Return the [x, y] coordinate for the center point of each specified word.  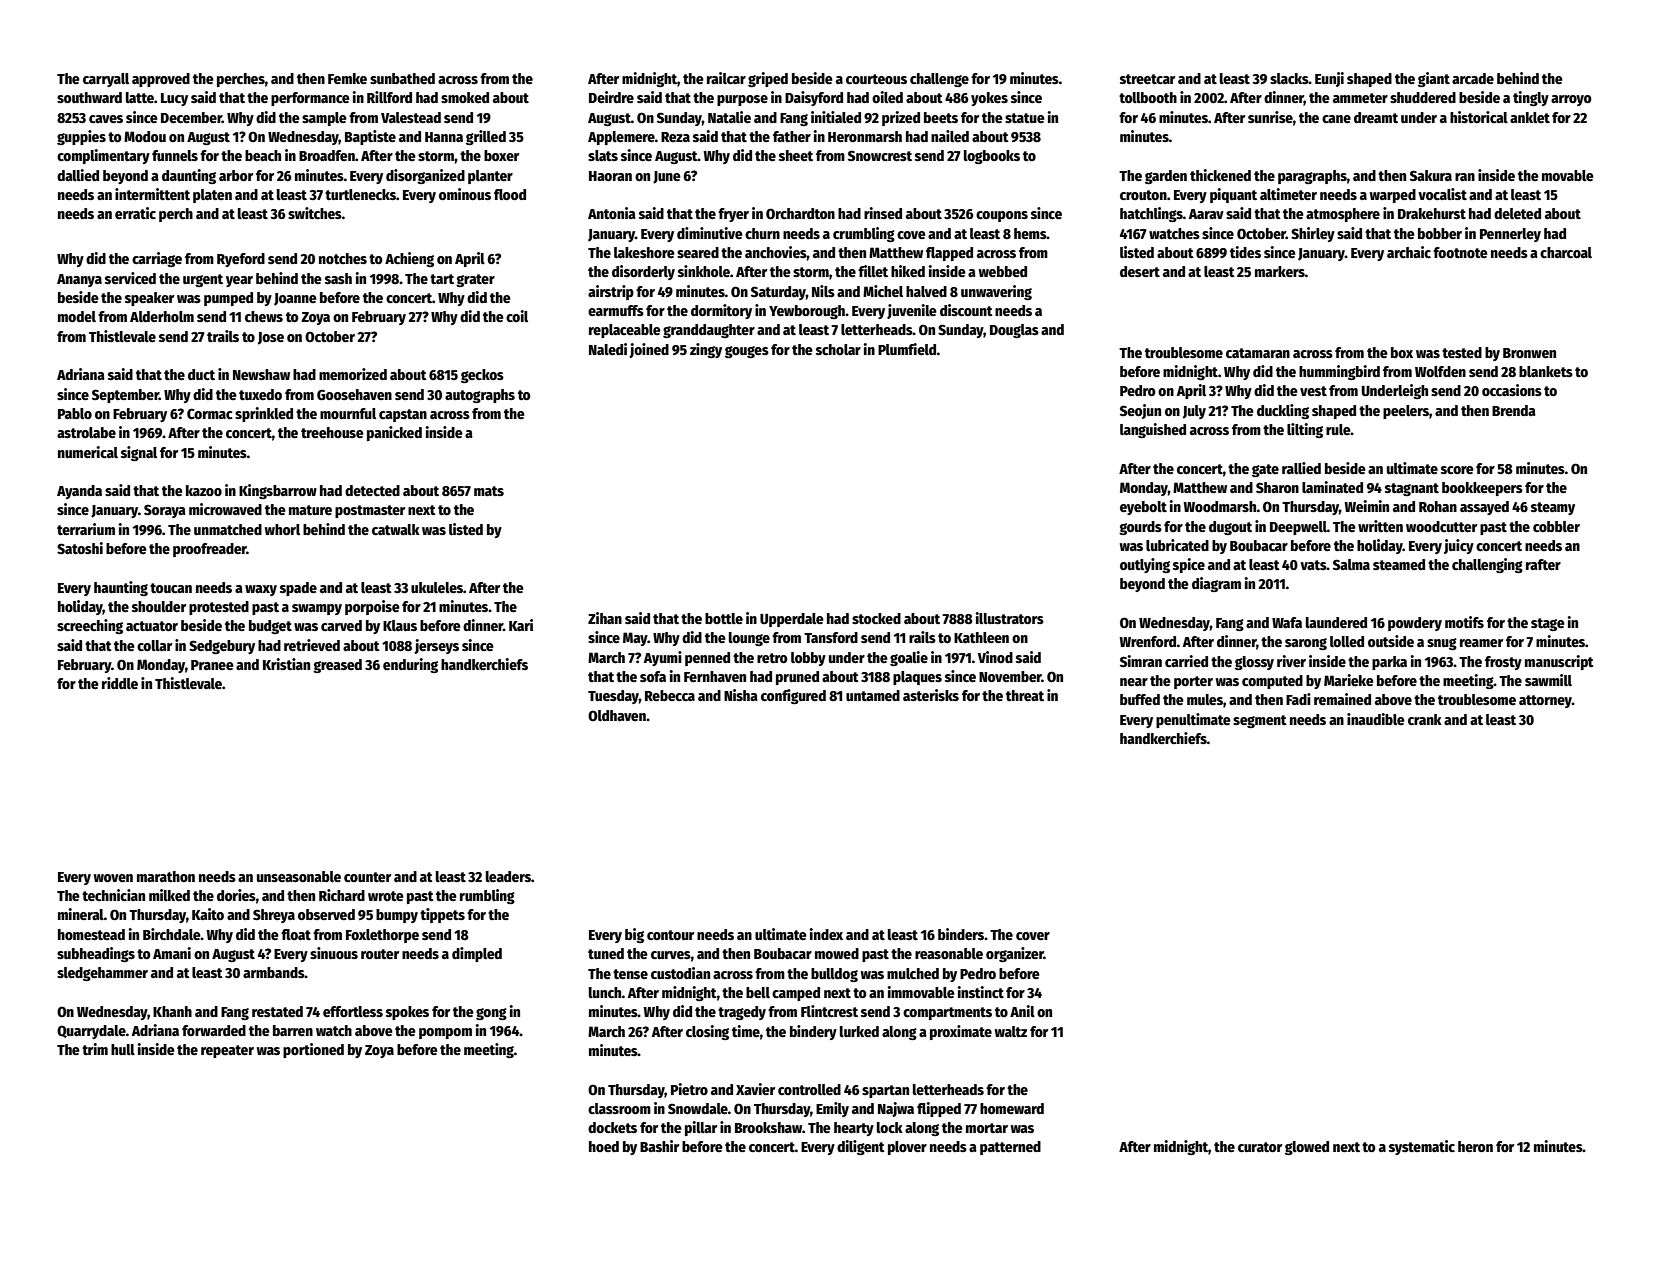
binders [961, 934]
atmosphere [1343, 215]
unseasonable [299, 876]
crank [1425, 719]
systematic [1422, 1147]
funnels [175, 155]
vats [1313, 565]
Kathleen [981, 637]
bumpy [397, 916]
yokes [989, 99]
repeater [227, 1051]
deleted [1517, 213]
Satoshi [80, 548]
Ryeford [241, 260]
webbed [1003, 271]
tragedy [742, 1013]
